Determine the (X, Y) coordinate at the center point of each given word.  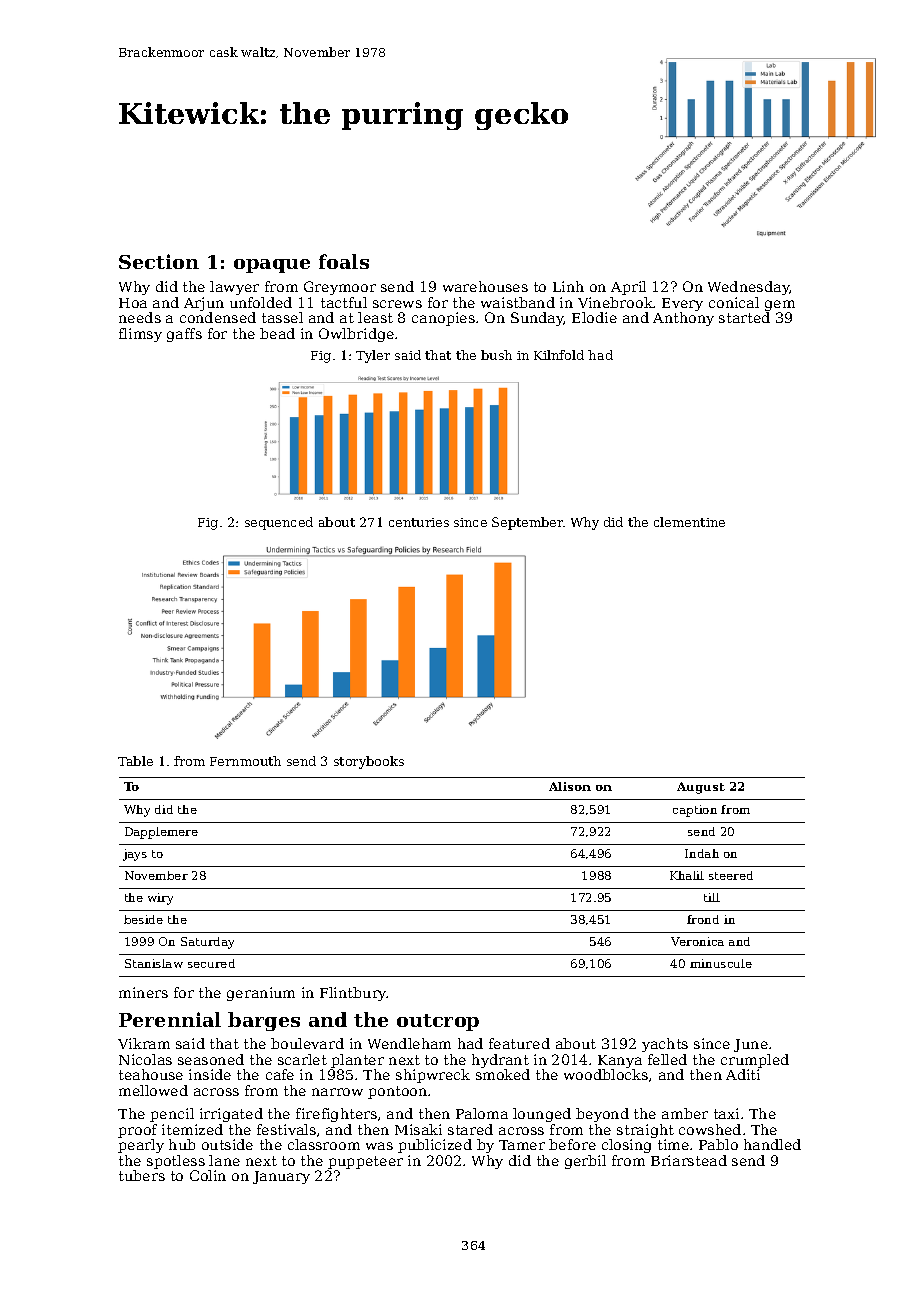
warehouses (485, 286)
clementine (689, 522)
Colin (208, 1175)
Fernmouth (245, 761)
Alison (570, 786)
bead (277, 333)
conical (734, 302)
